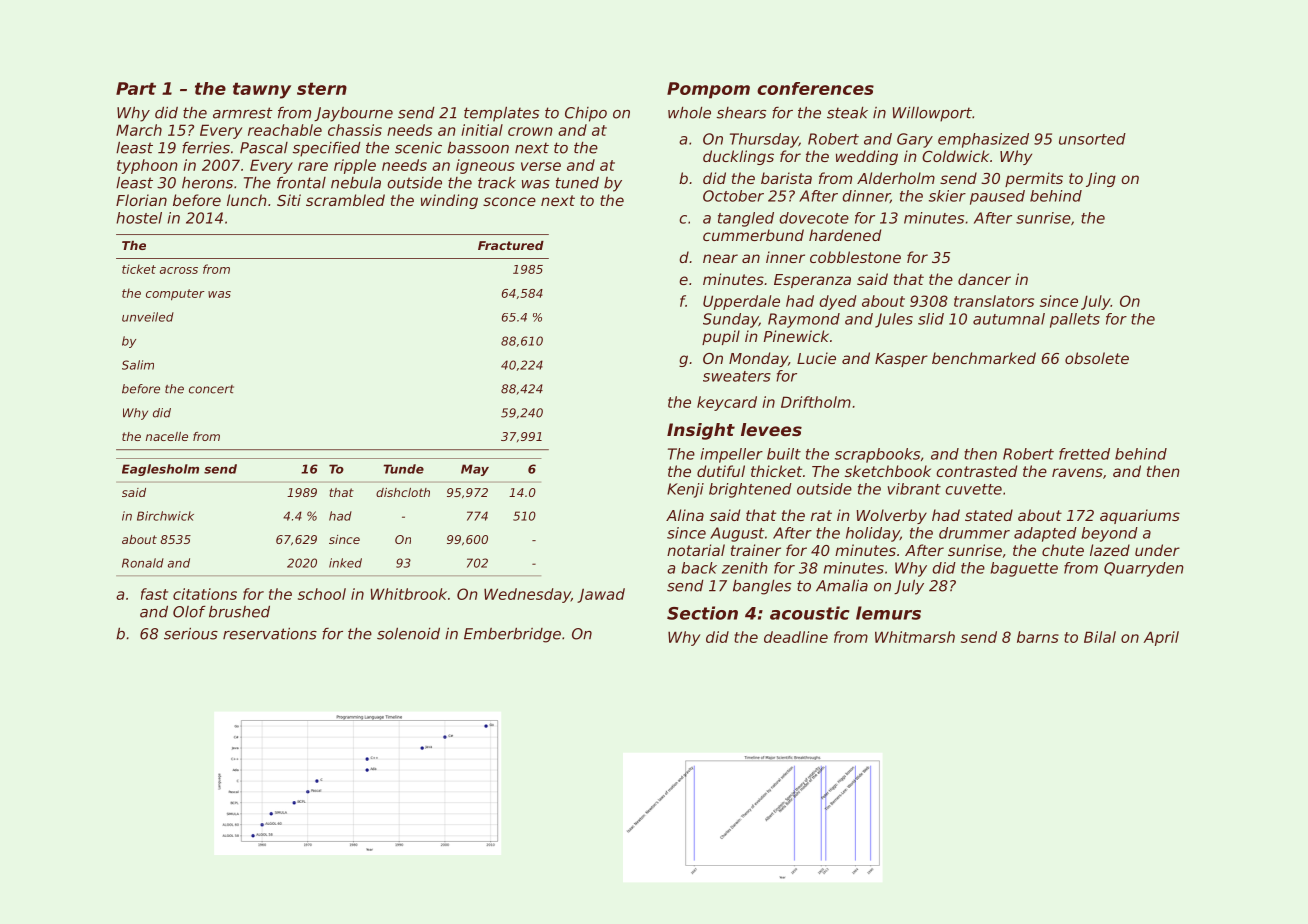 This page has height=924, width=1308. Describe the element at coordinates (322, 594) in the page. I see `school` at that location.
